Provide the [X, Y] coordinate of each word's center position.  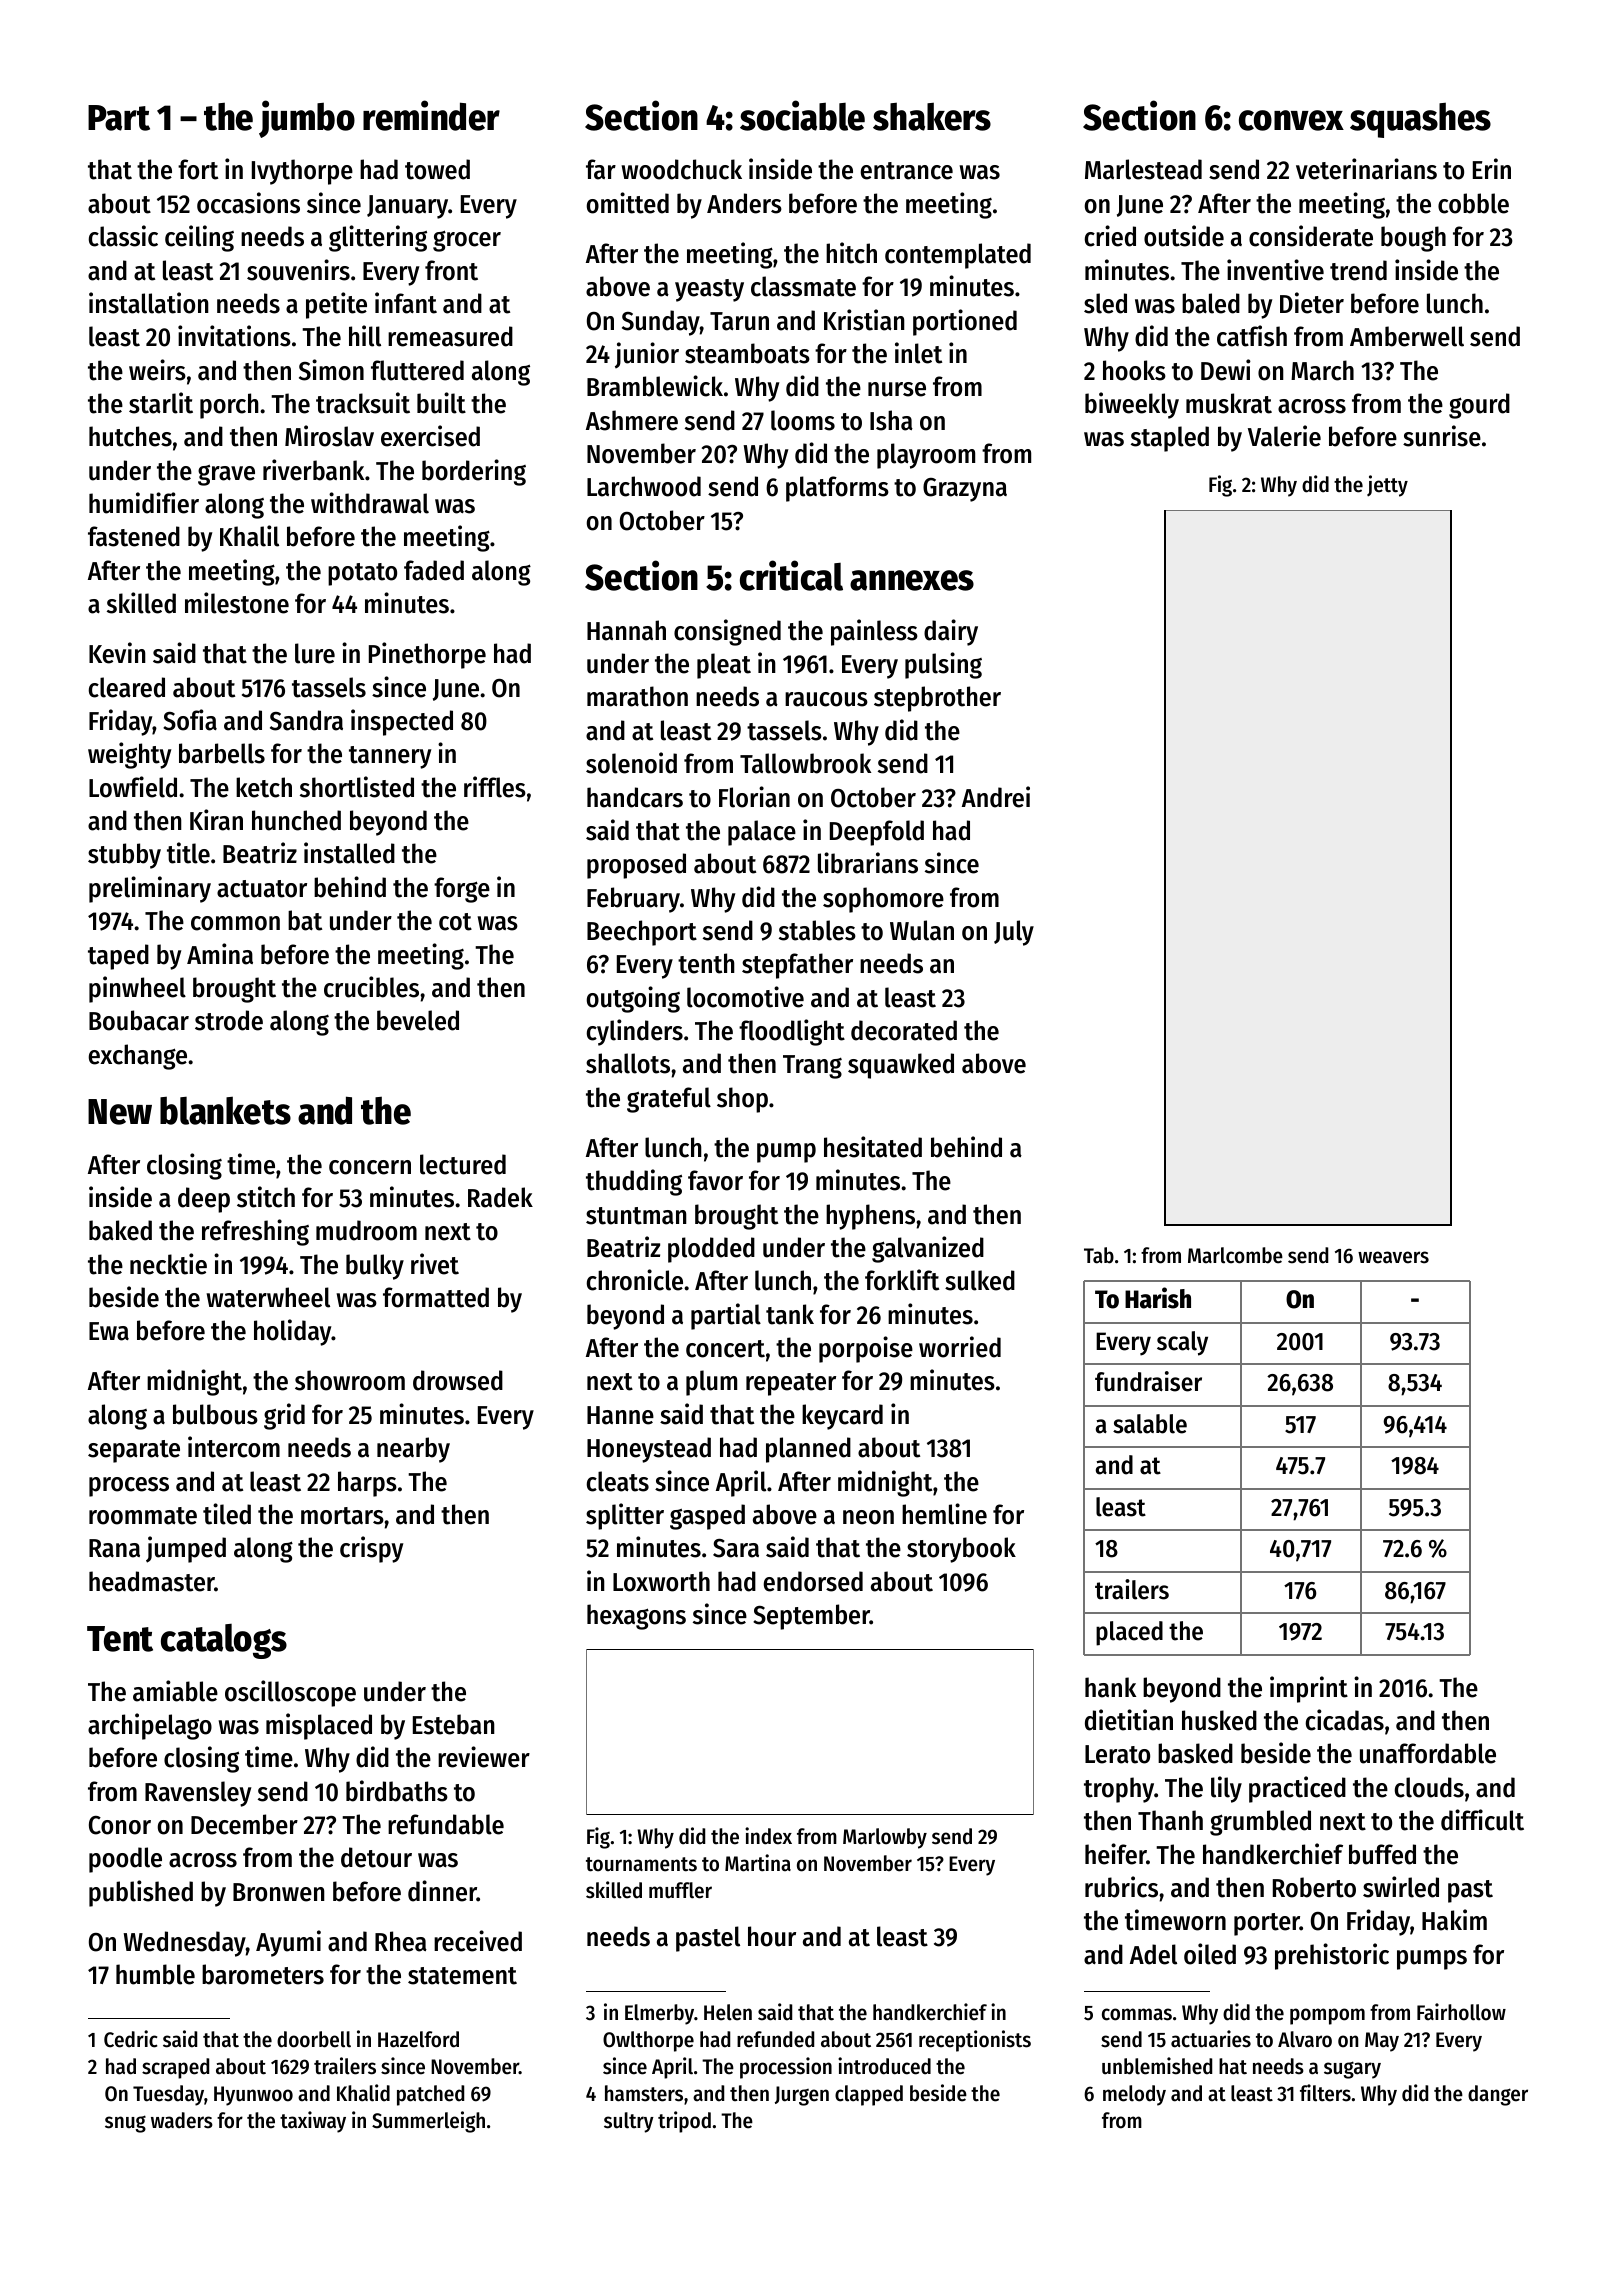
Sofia [190, 720]
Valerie [1284, 436]
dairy [951, 632]
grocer [467, 241]
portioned [965, 322]
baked [120, 1230]
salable [1150, 1424]
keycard [842, 1417]
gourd [1479, 406]
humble [155, 1974]
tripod [684, 2122]
